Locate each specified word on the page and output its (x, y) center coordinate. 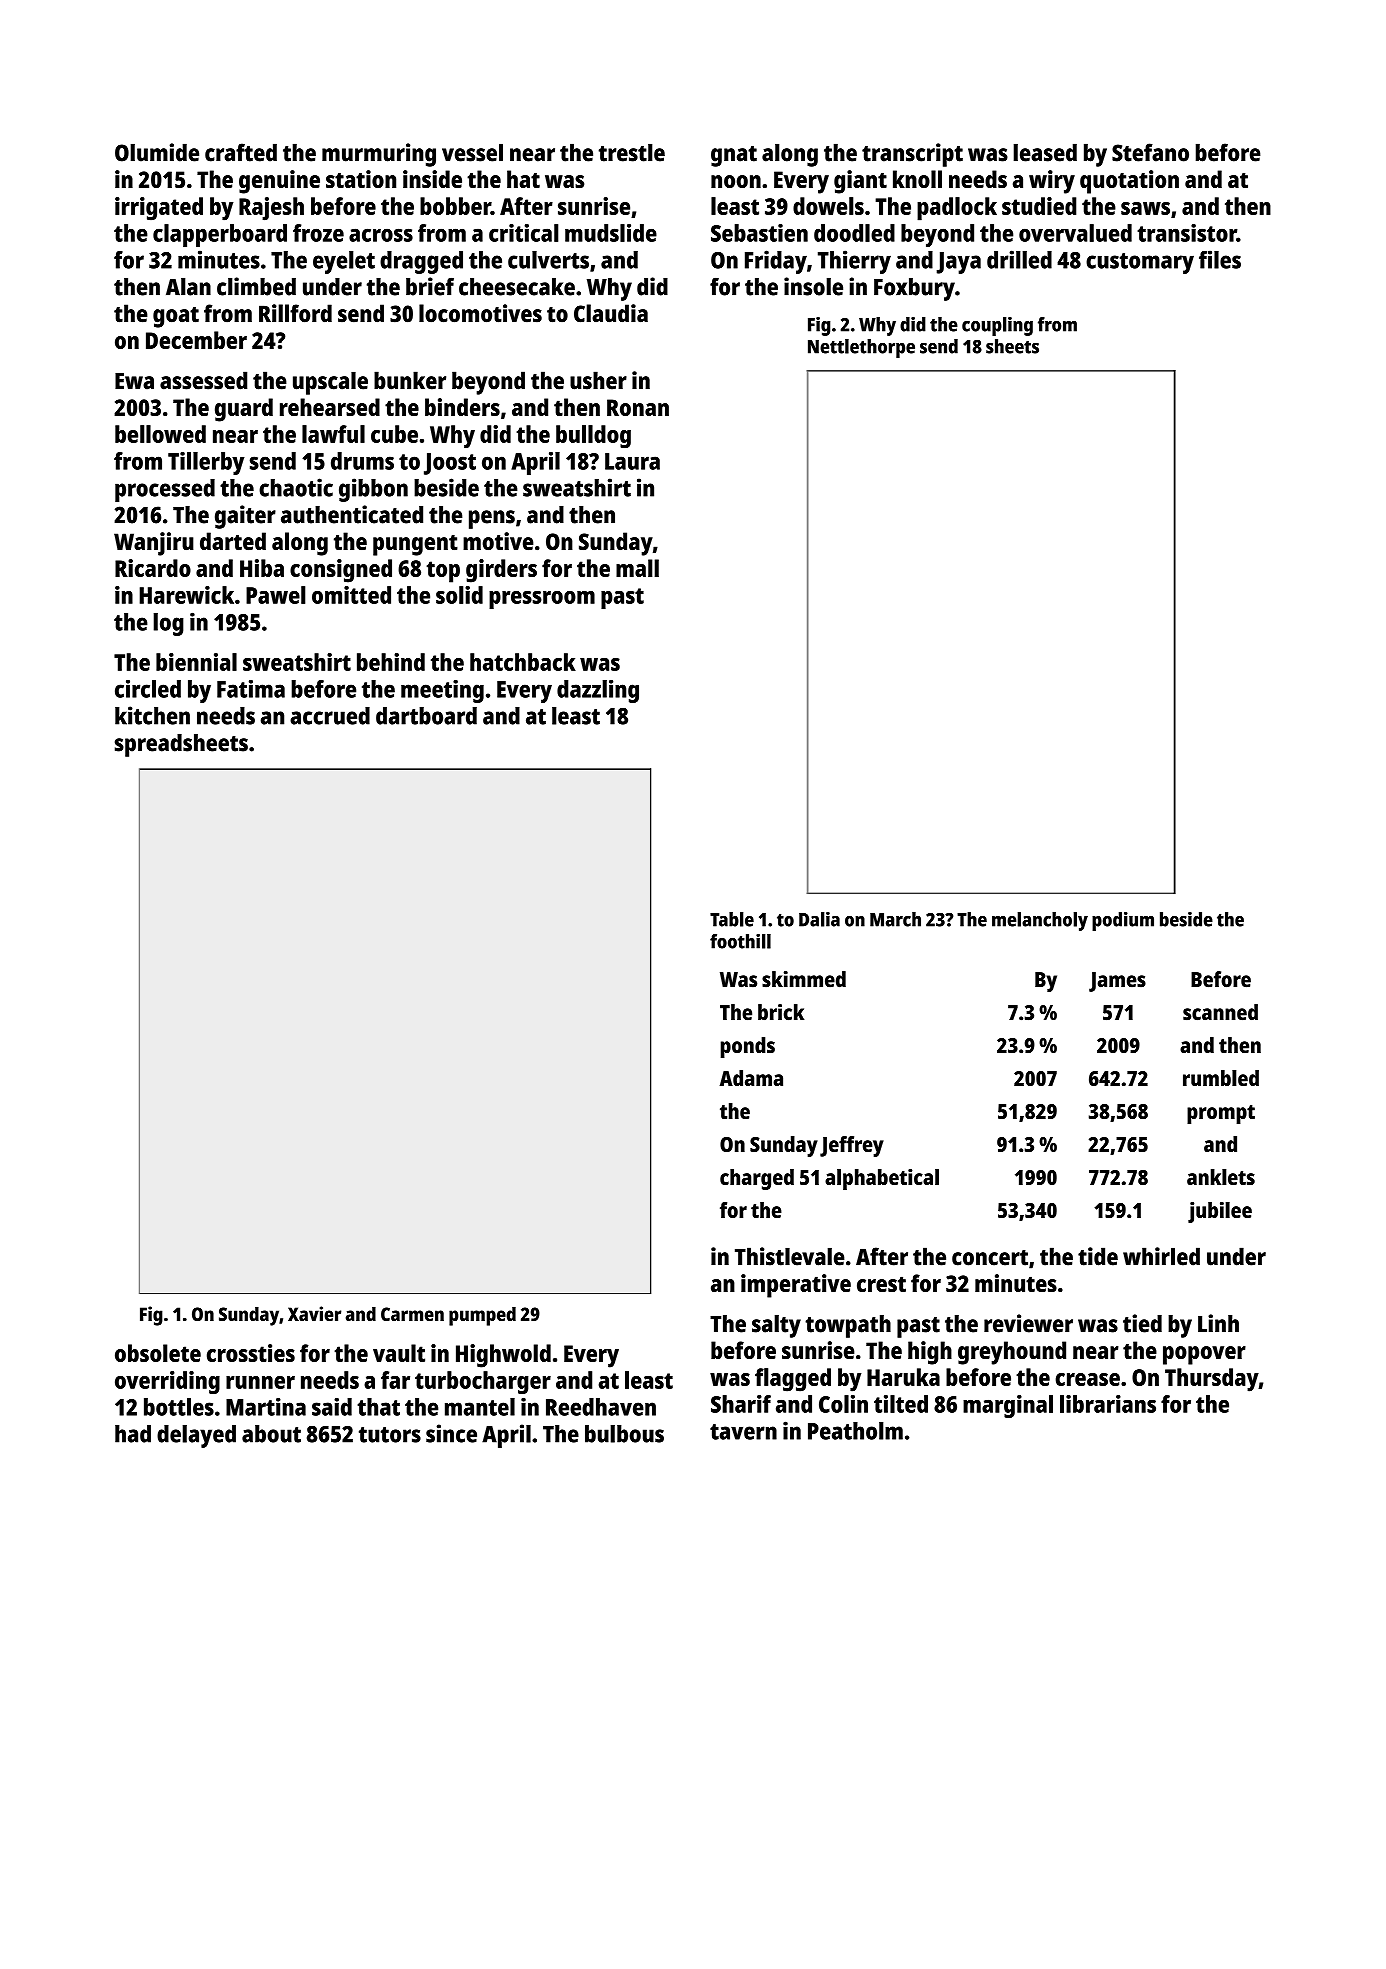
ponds (748, 1047)
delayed (196, 1436)
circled (148, 689)
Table (732, 919)
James (1117, 982)
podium (1123, 921)
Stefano (1150, 152)
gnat (734, 156)
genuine (279, 182)
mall (637, 568)
